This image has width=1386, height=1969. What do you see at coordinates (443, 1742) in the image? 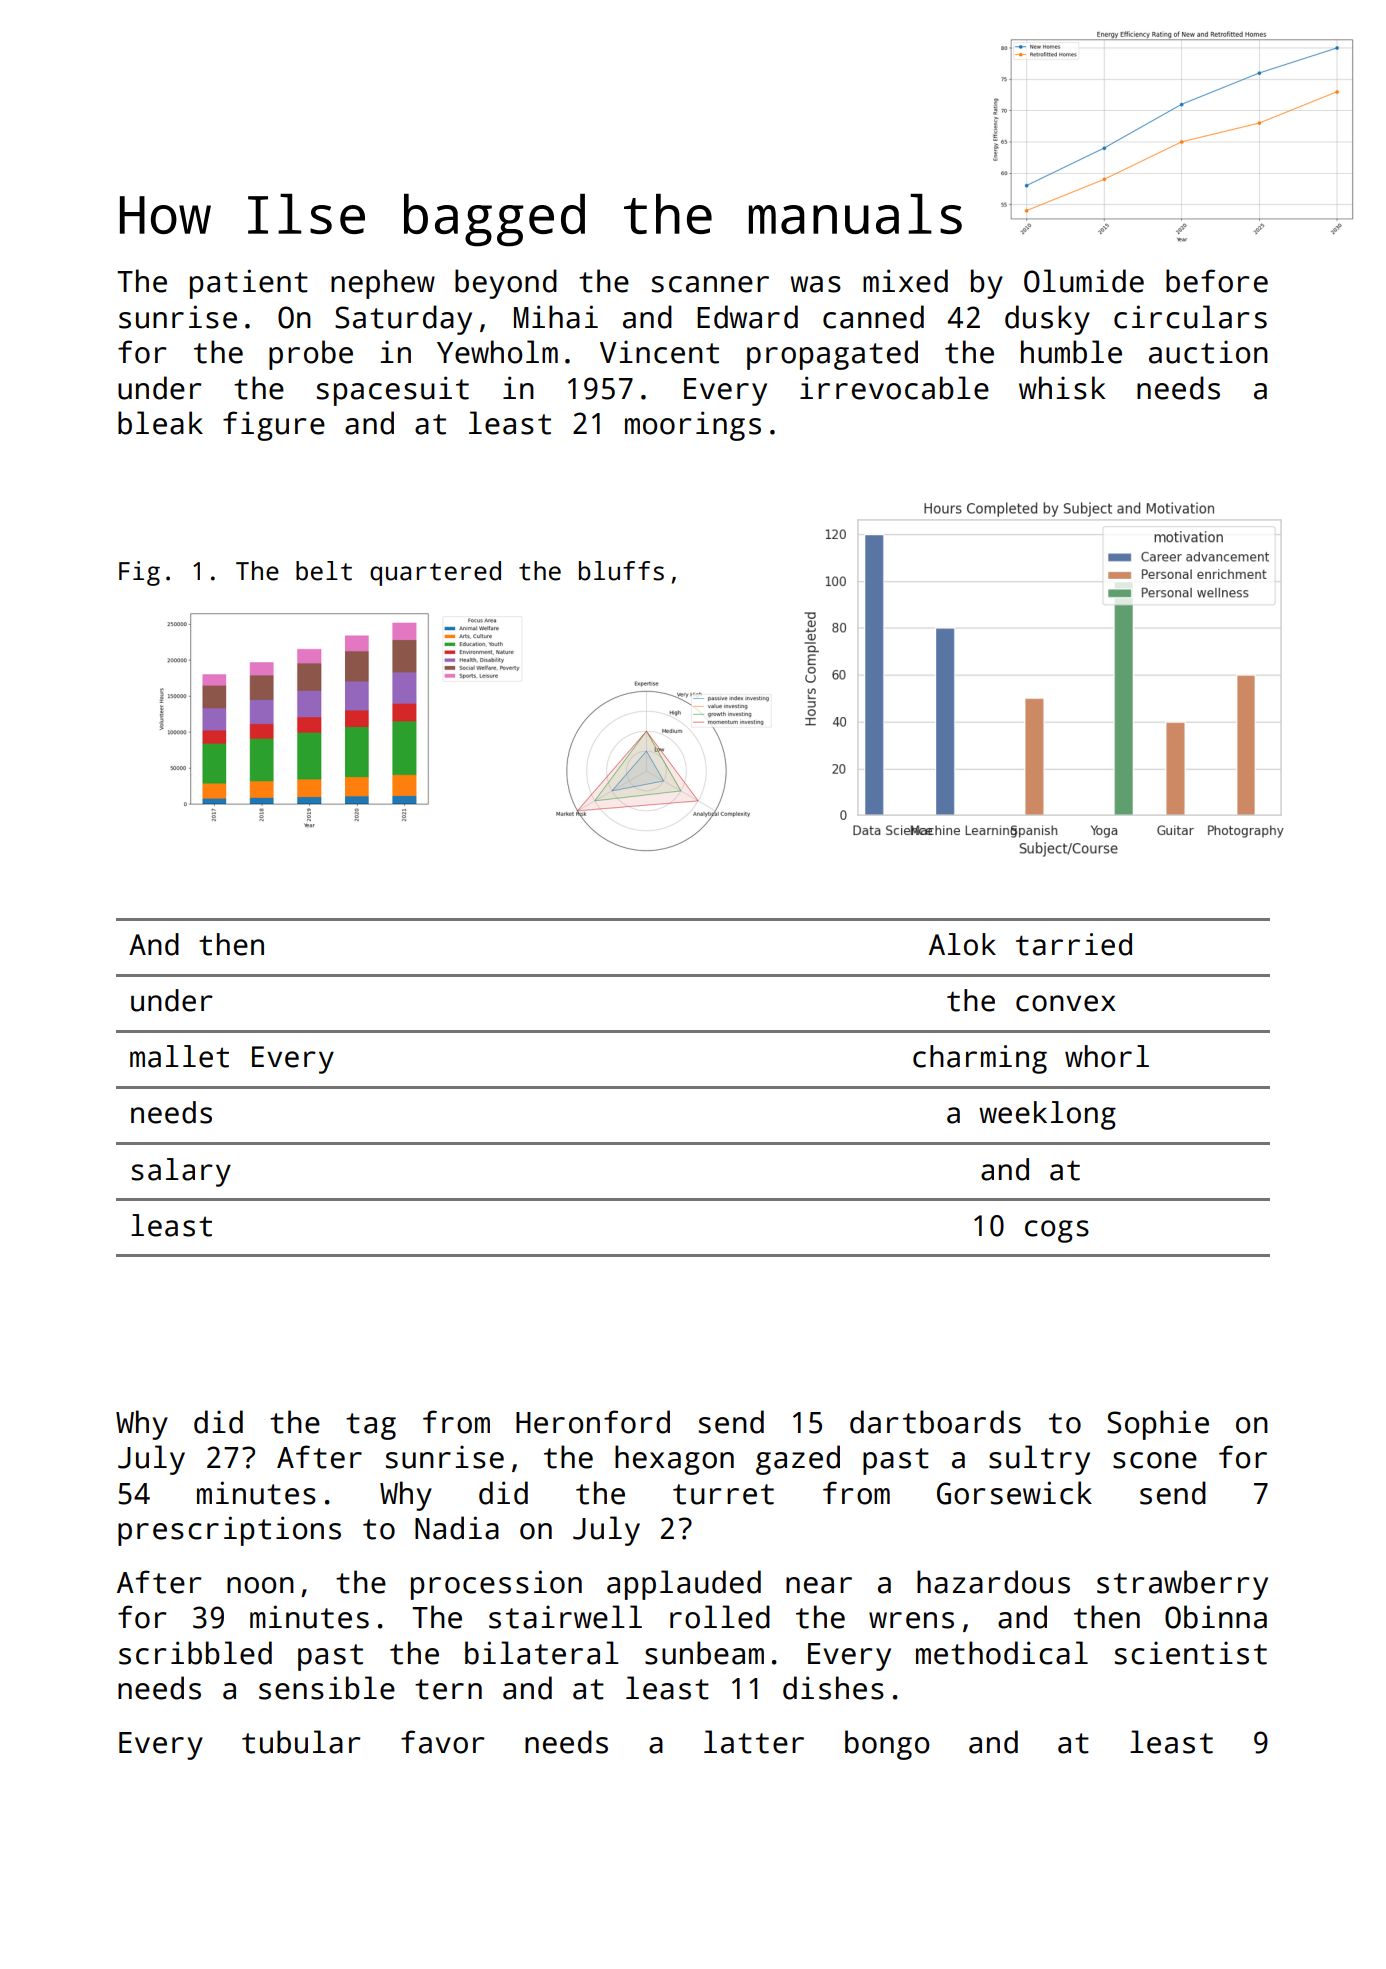
I see `favor` at bounding box center [443, 1742].
